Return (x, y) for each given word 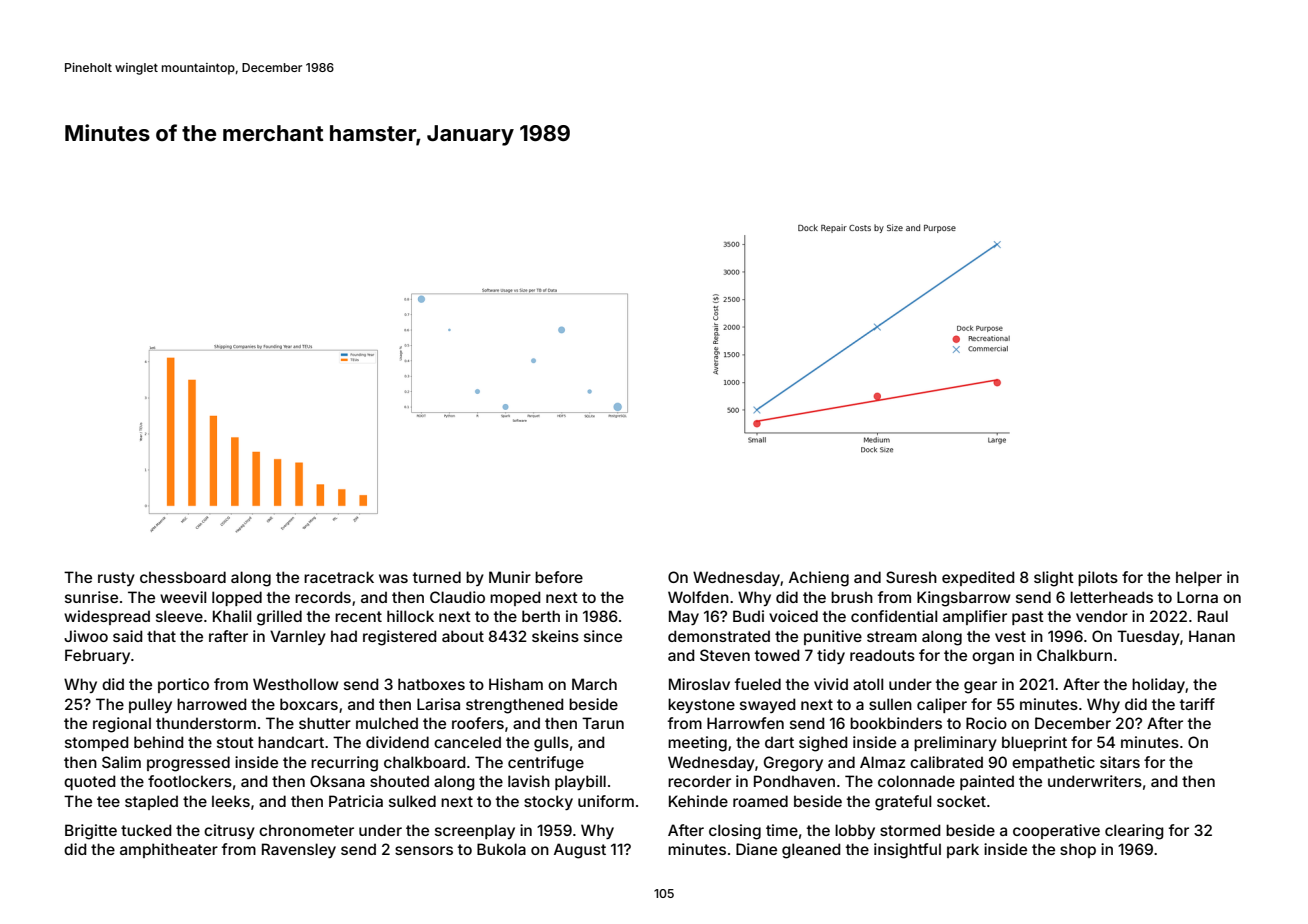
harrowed (212, 704)
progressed (188, 764)
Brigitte (91, 832)
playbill (580, 782)
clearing (1134, 832)
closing (735, 832)
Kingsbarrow (964, 599)
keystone (701, 705)
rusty (116, 579)
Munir (510, 577)
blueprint (1034, 743)
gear (980, 687)
